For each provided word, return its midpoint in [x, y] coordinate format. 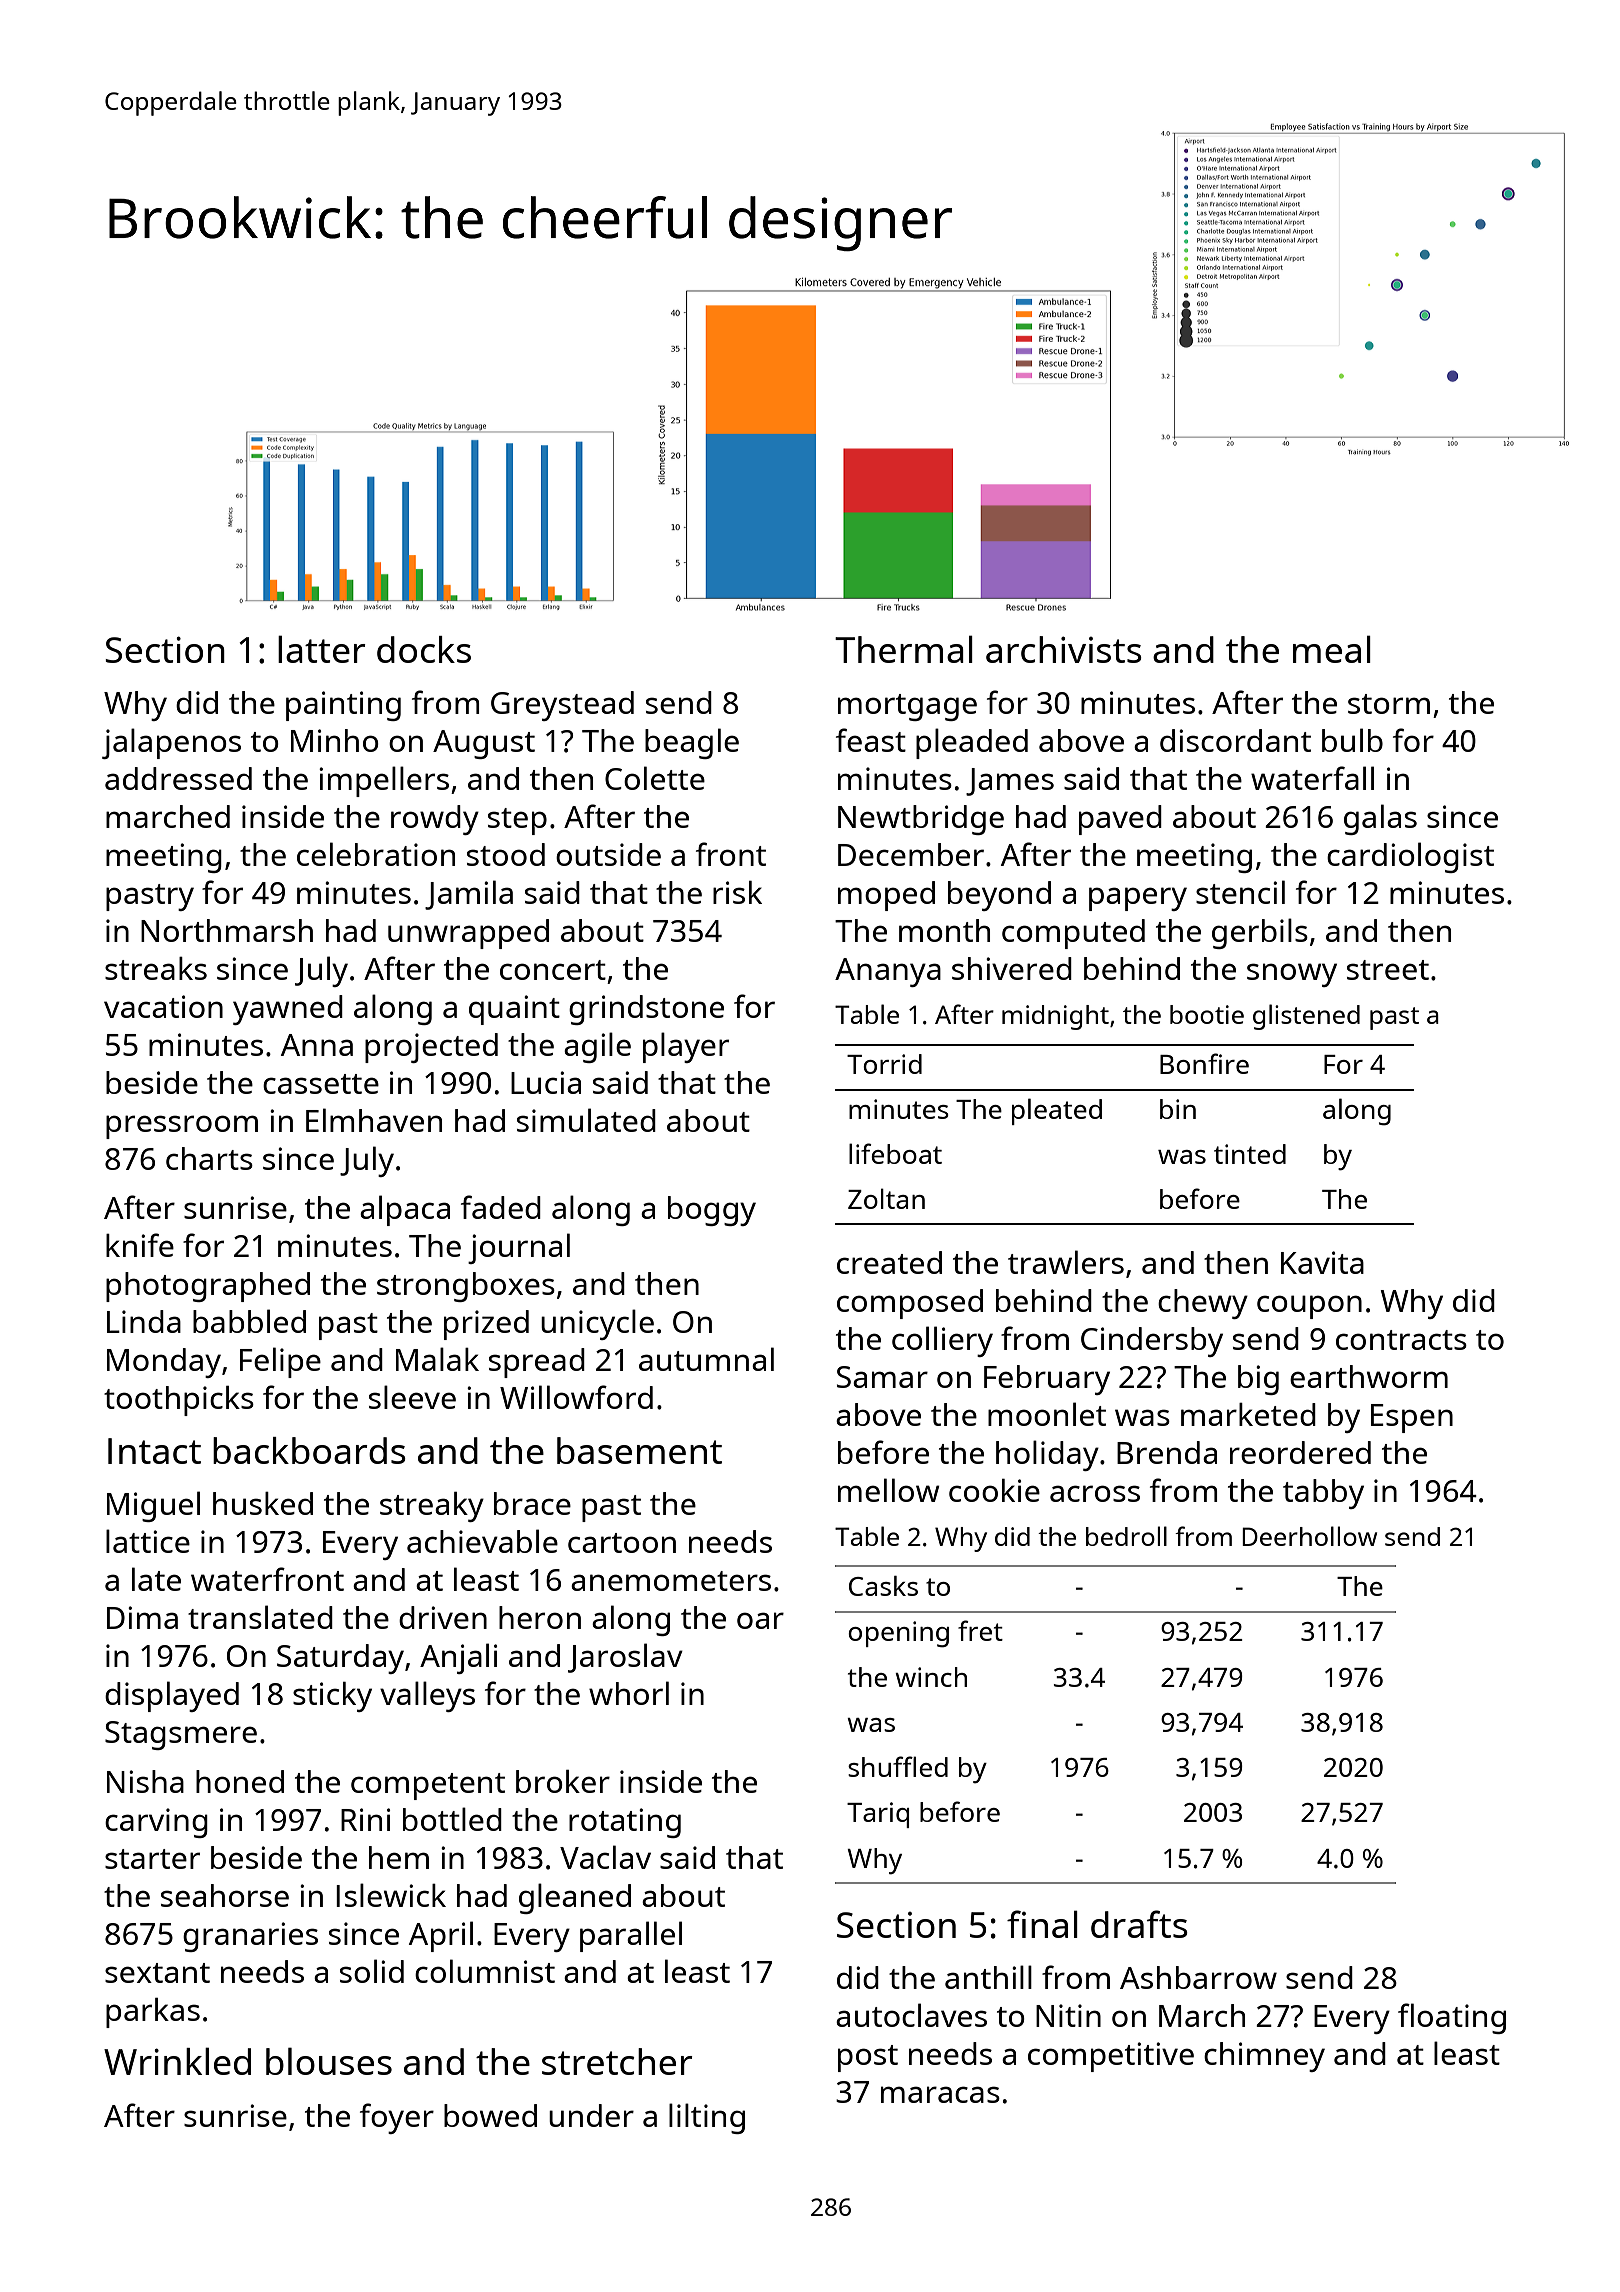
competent [428, 1786]
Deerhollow [1309, 1536]
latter [322, 649]
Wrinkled [177, 2061]
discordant [1235, 740]
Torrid [884, 1064]
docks [424, 649]
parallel [631, 1936]
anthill [988, 1977]
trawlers [1066, 1262]
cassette [321, 1084]
